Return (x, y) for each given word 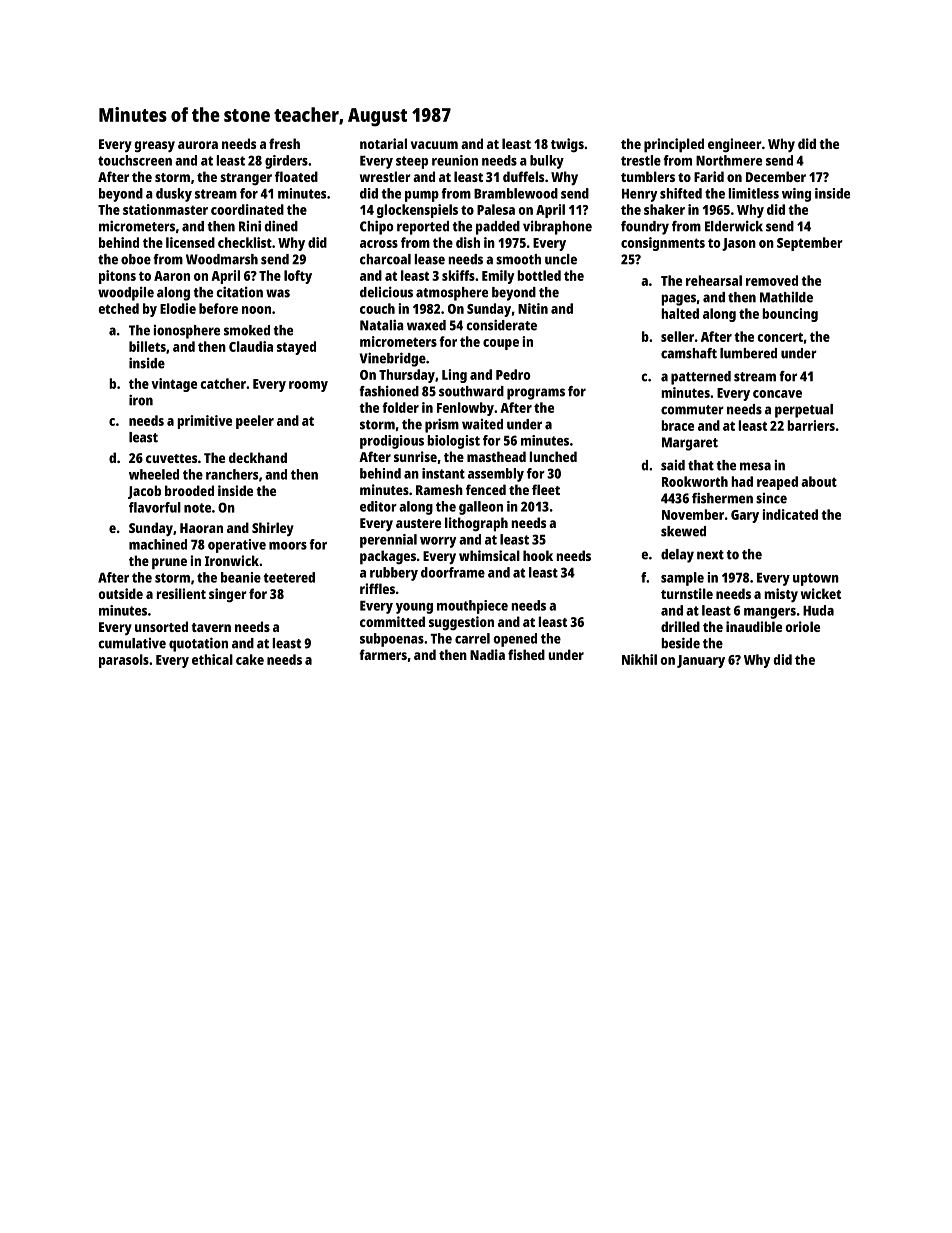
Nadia (487, 654)
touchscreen (135, 160)
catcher (223, 383)
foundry (645, 228)
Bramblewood (516, 193)
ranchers (232, 474)
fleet (546, 489)
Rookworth (695, 481)
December (776, 176)
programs (536, 394)
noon (256, 310)
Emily (498, 277)
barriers (811, 425)
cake (250, 659)
